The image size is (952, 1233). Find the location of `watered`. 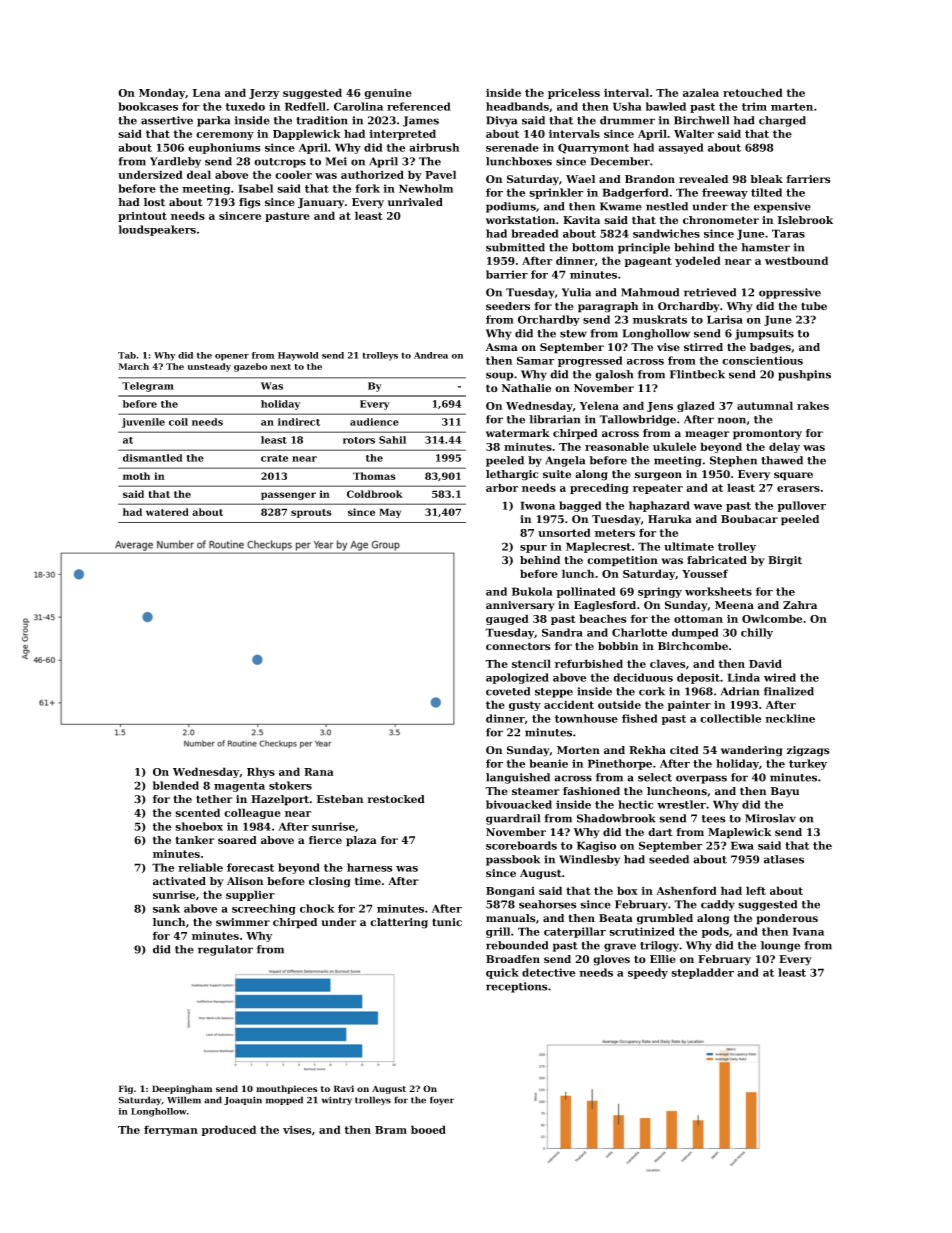

watered is located at coordinates (167, 512).
